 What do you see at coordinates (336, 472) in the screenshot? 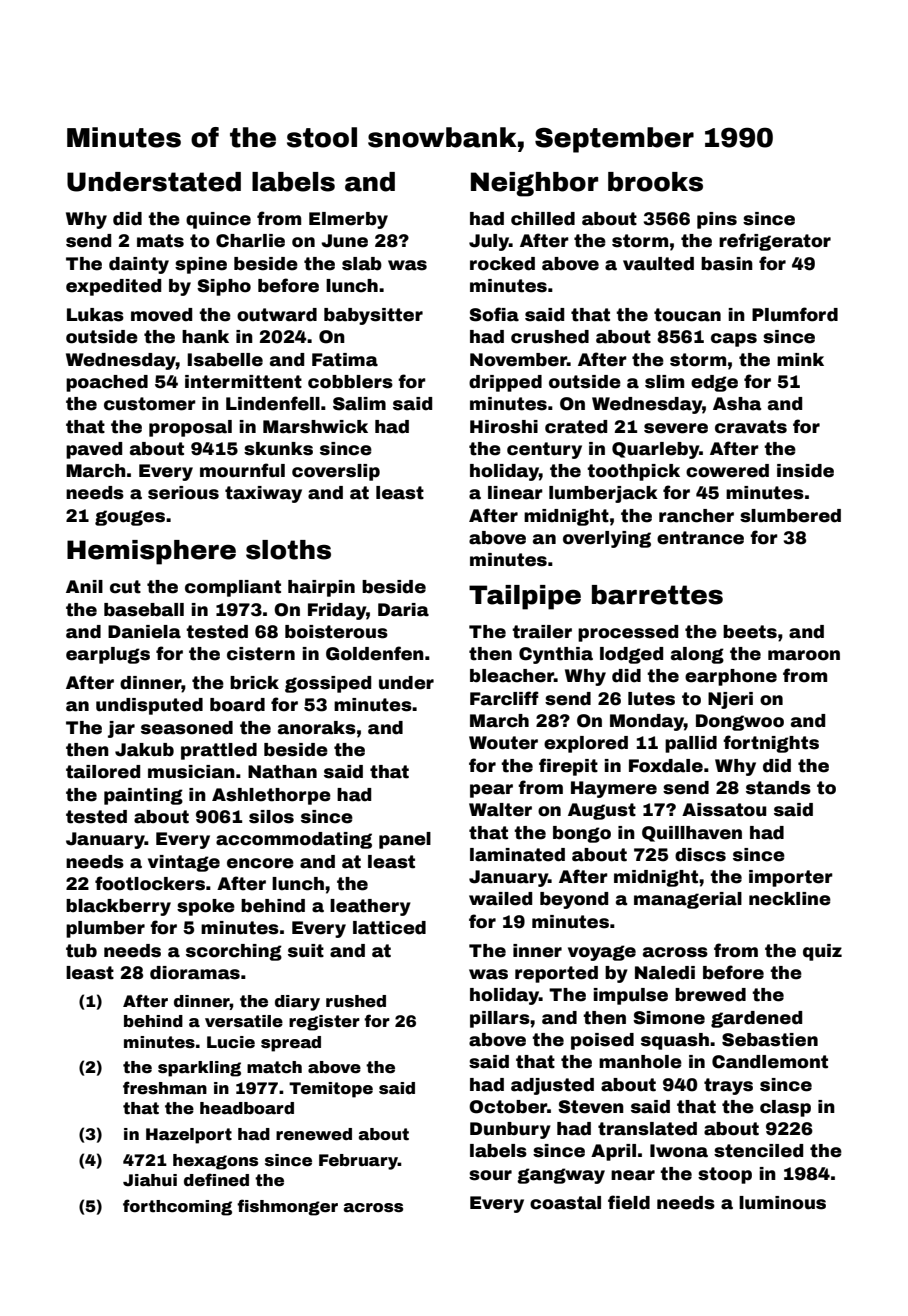
I see `coverslip` at bounding box center [336, 472].
